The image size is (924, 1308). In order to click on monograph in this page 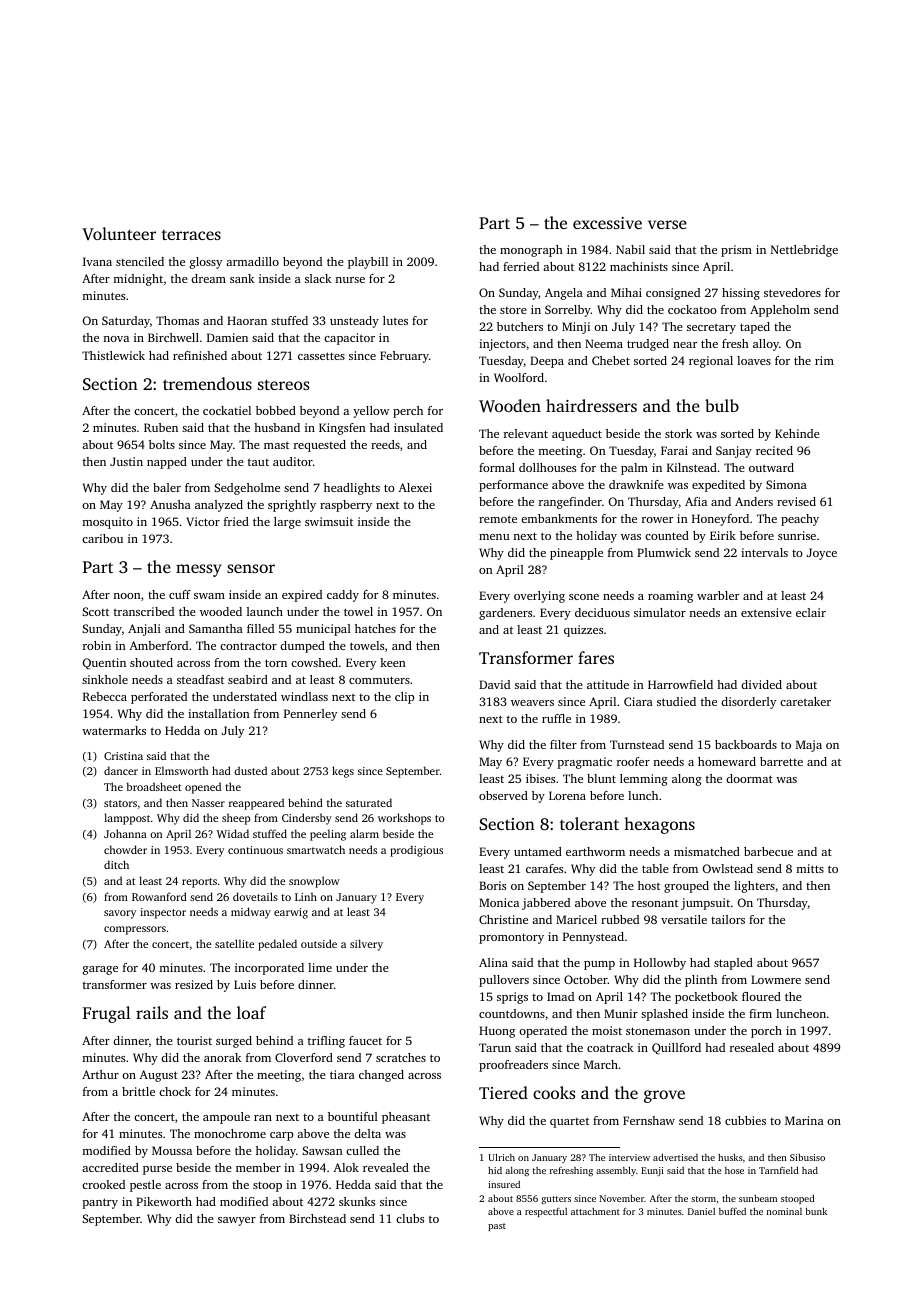, I will do `click(531, 251)`.
